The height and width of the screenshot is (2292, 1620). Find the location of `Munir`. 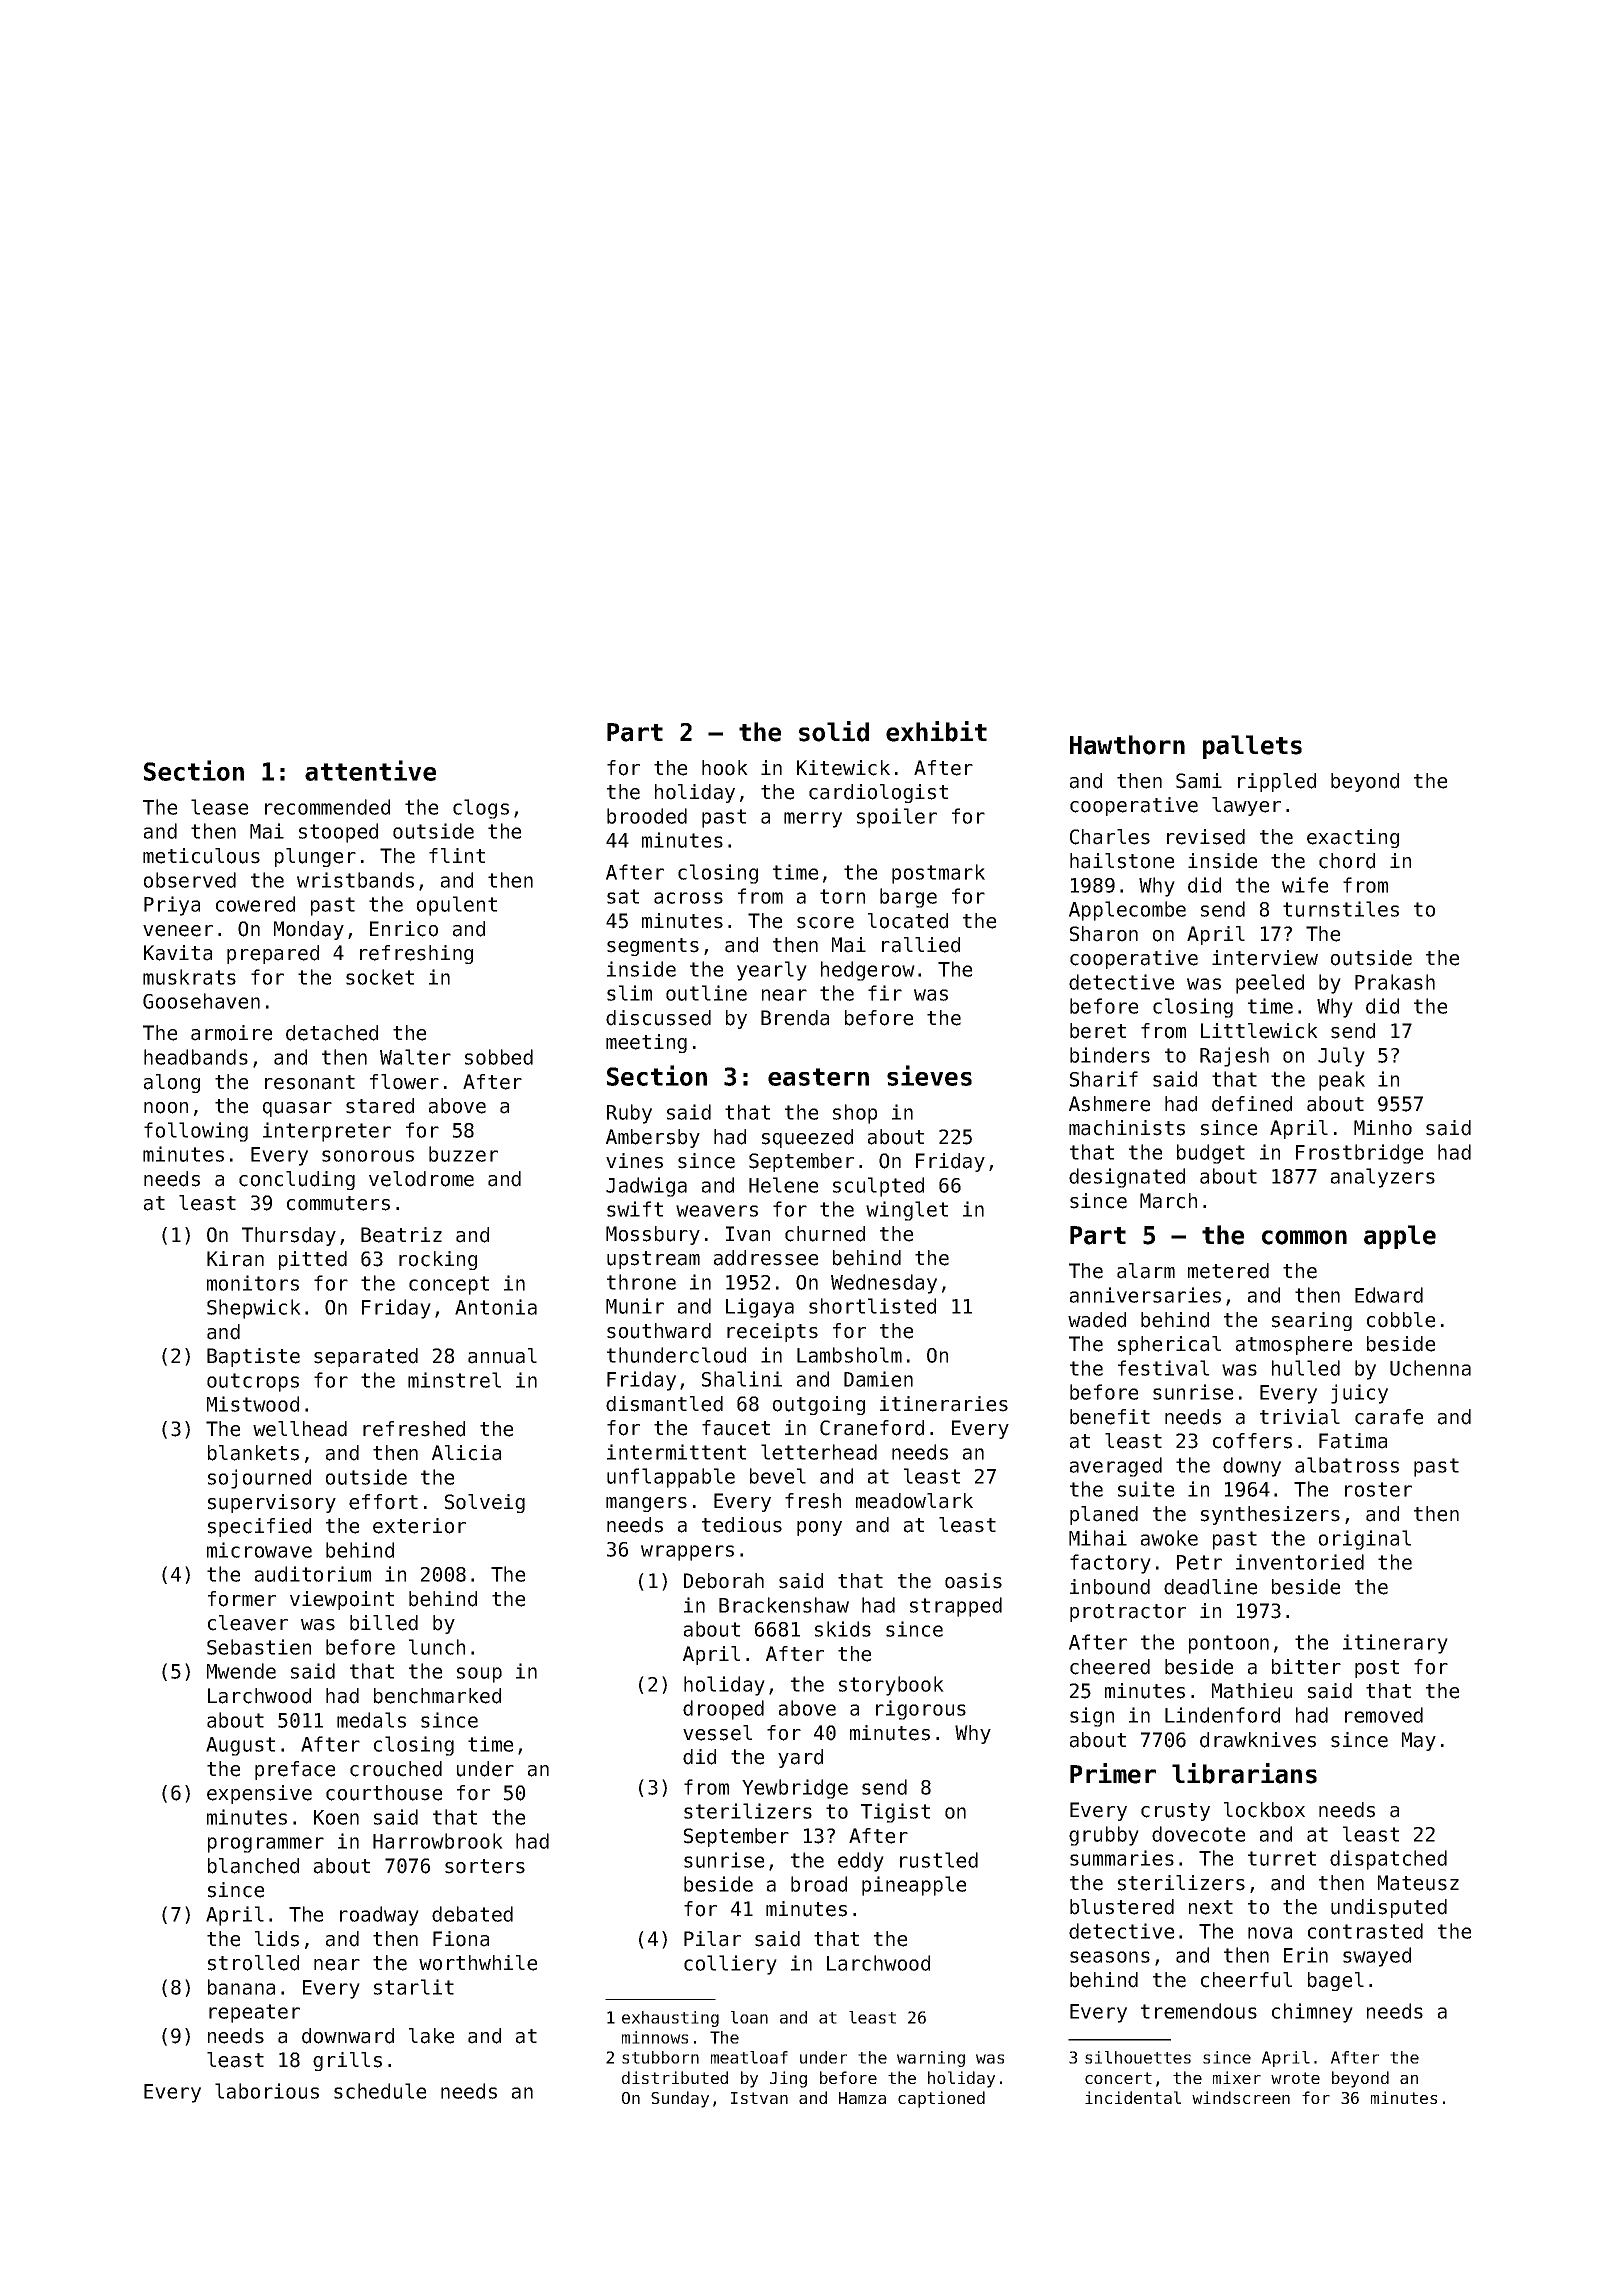

Munir is located at coordinates (635, 1306).
